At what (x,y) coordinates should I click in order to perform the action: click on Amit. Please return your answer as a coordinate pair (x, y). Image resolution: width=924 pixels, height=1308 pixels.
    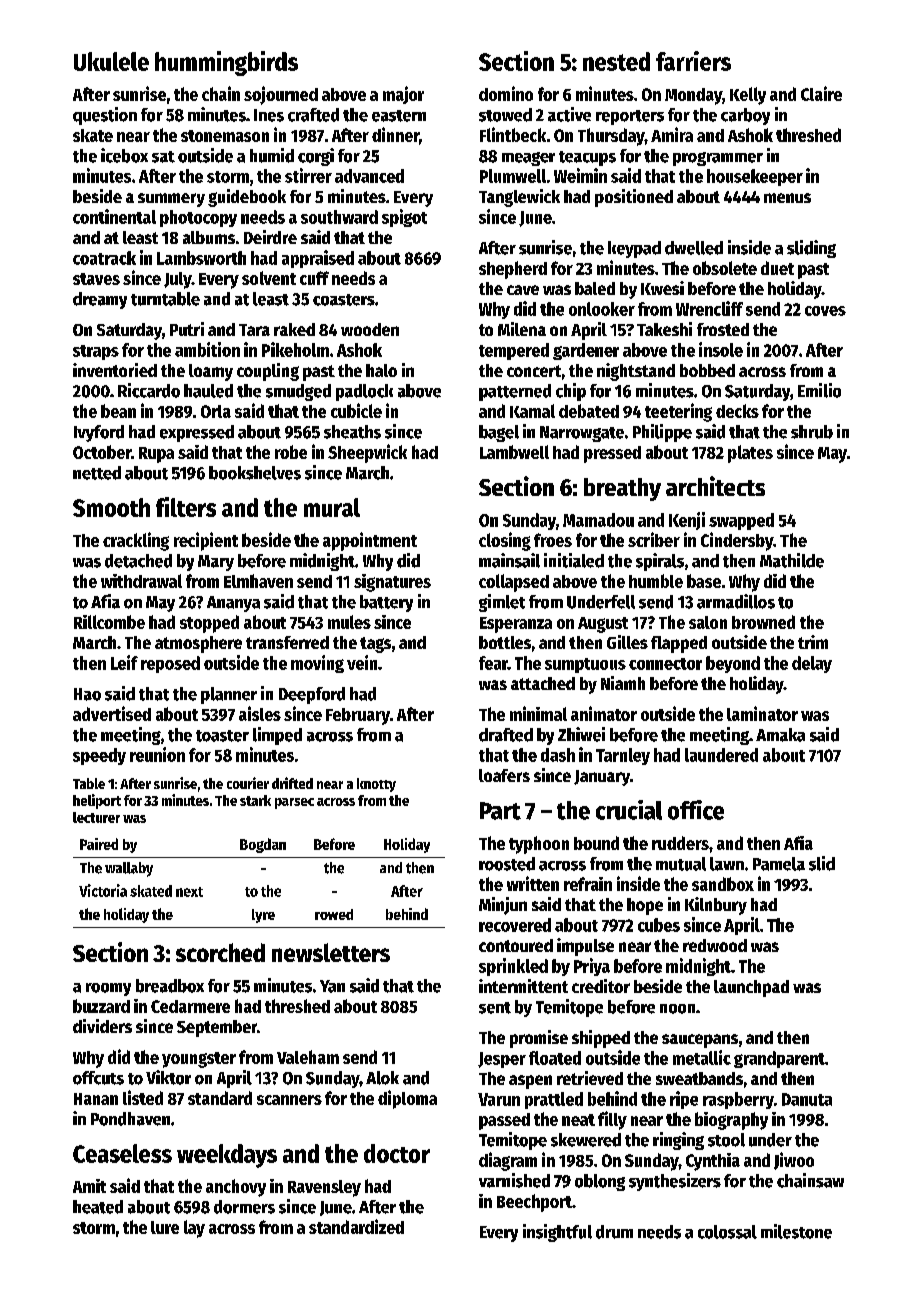
    Looking at the image, I should click on (89, 1186).
